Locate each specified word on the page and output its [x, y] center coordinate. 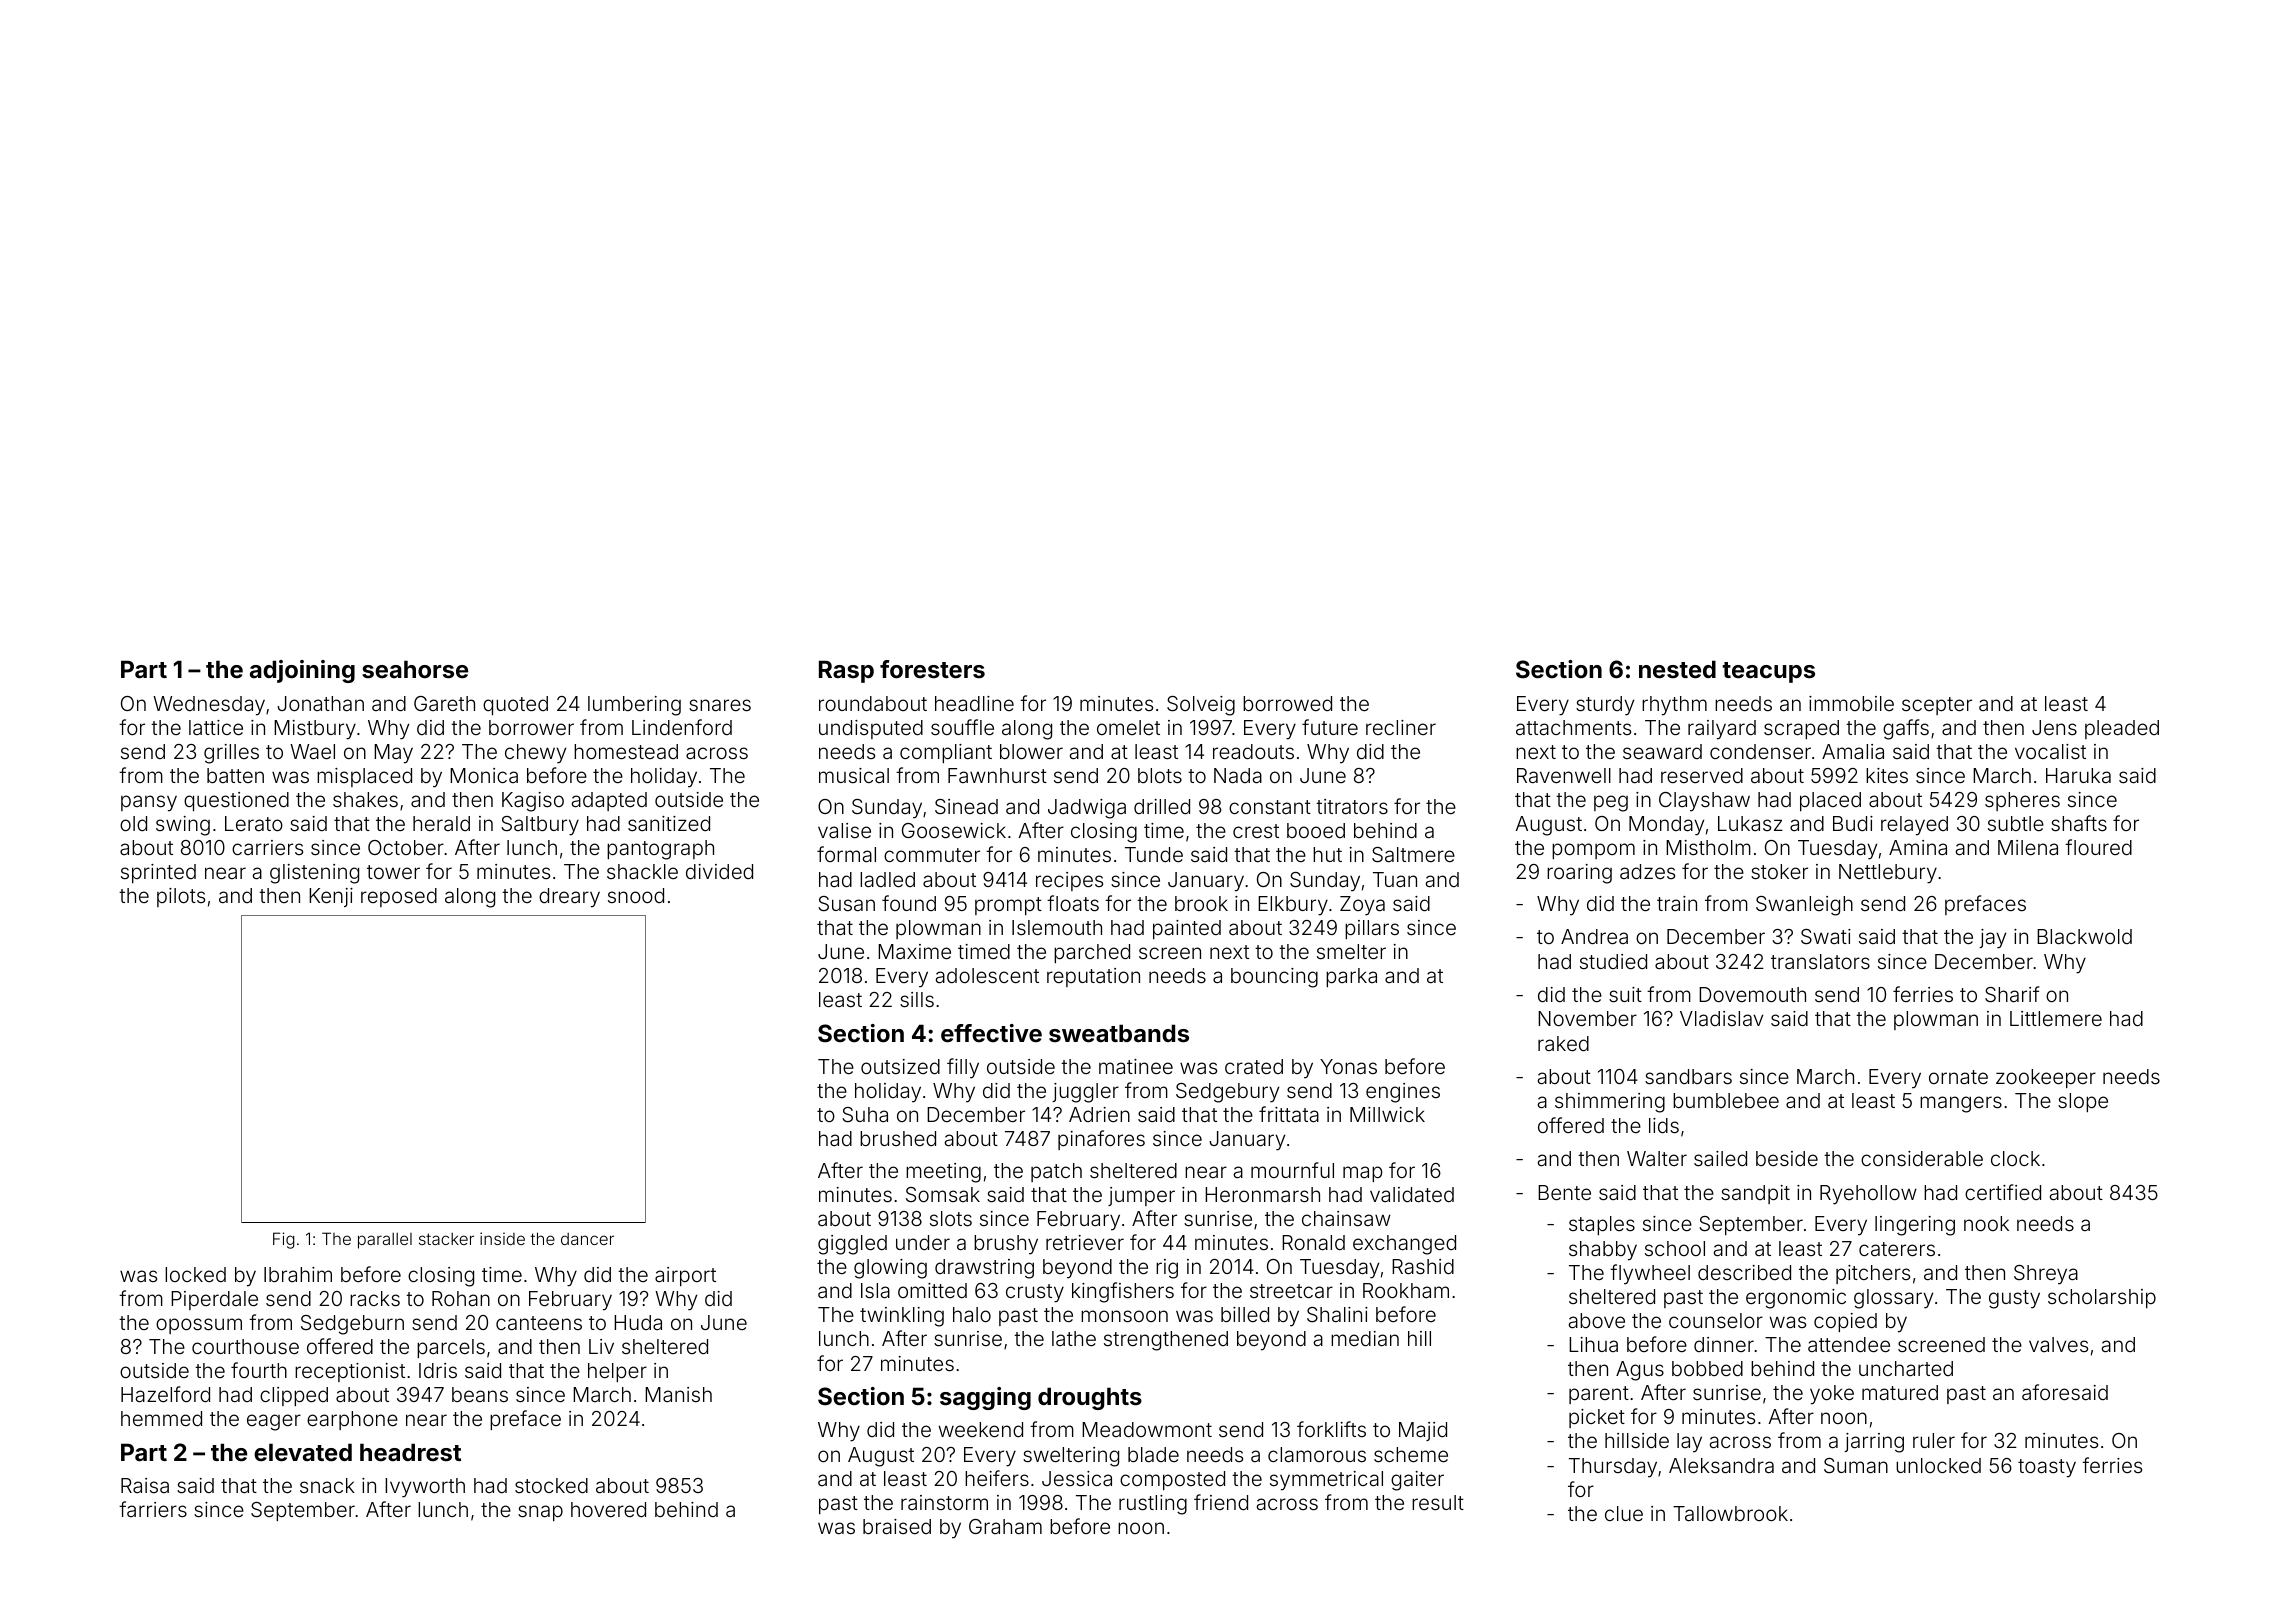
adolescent [987, 975]
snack [327, 1485]
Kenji [331, 897]
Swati [1826, 936]
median [1365, 1338]
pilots [181, 897]
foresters [932, 669]
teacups [1768, 672]
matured [1900, 1392]
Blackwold [2084, 936]
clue [1624, 1513]
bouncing [1274, 978]
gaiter [1417, 1481]
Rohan [461, 1298]
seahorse [415, 669]
